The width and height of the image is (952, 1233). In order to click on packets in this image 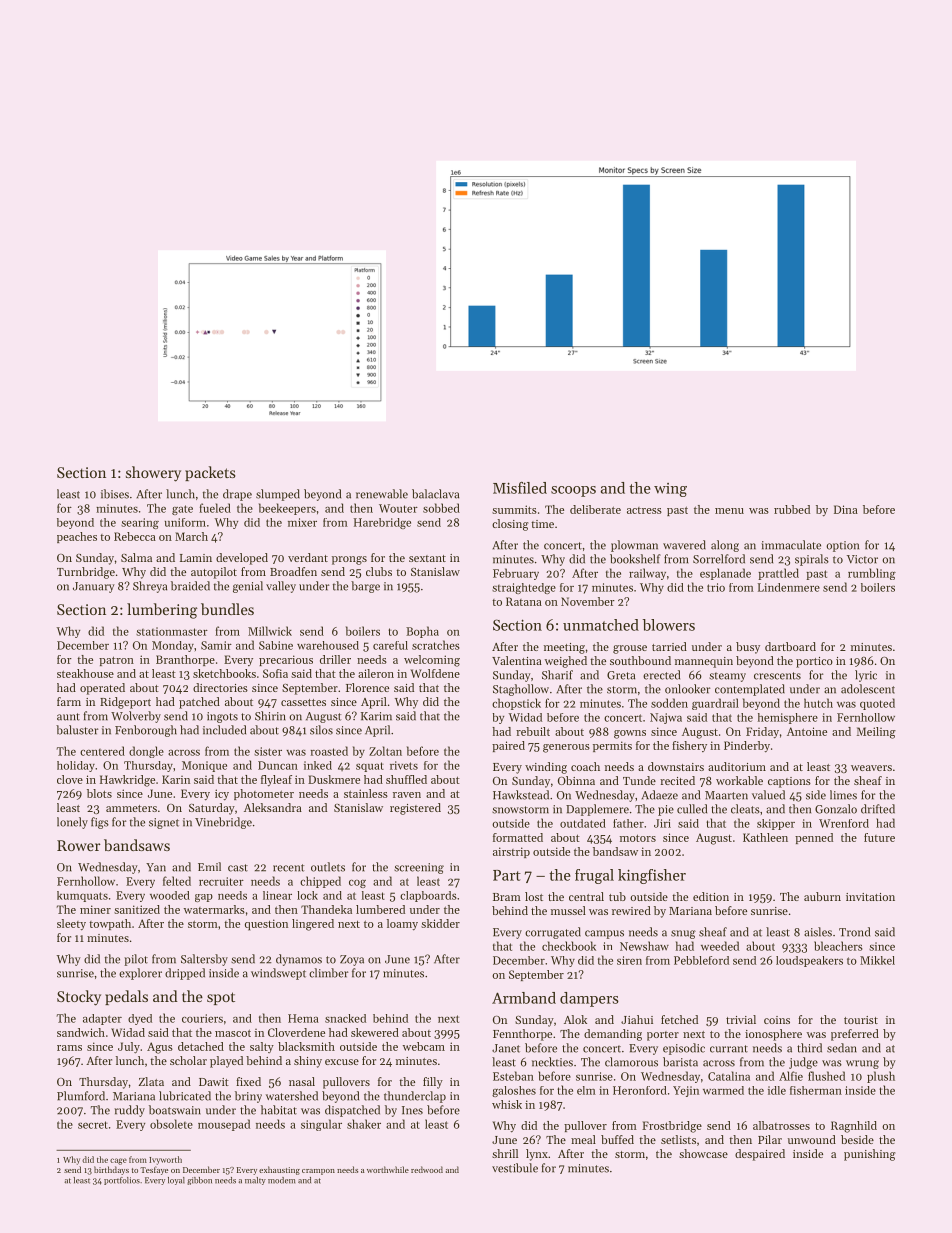, I will do `click(210, 473)`.
